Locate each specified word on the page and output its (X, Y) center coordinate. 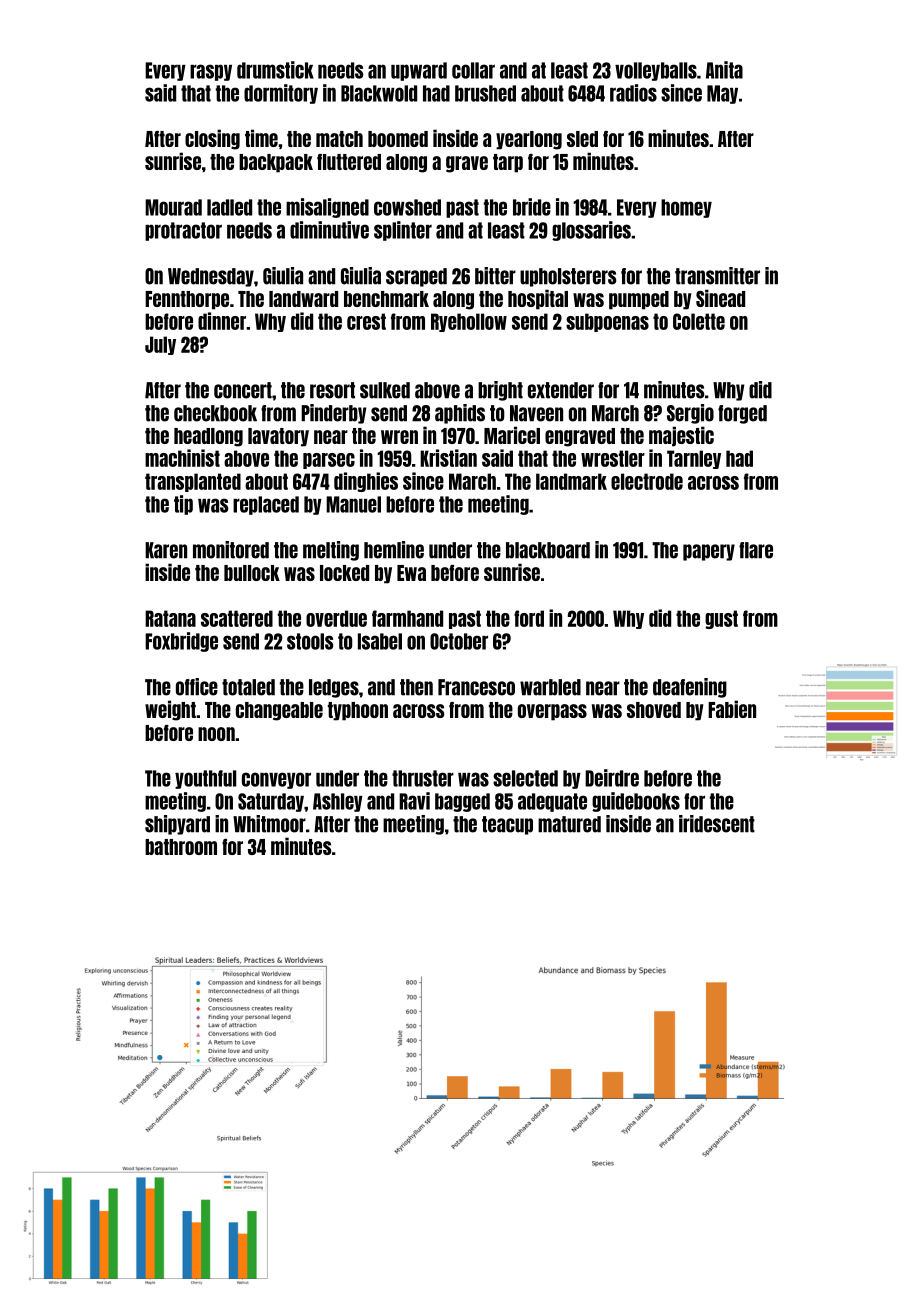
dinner (222, 321)
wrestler (613, 458)
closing (212, 139)
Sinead (720, 298)
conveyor (276, 780)
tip (183, 505)
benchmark (386, 299)
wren (399, 437)
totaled (248, 687)
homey (686, 208)
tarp (508, 163)
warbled (550, 687)
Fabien (732, 709)
